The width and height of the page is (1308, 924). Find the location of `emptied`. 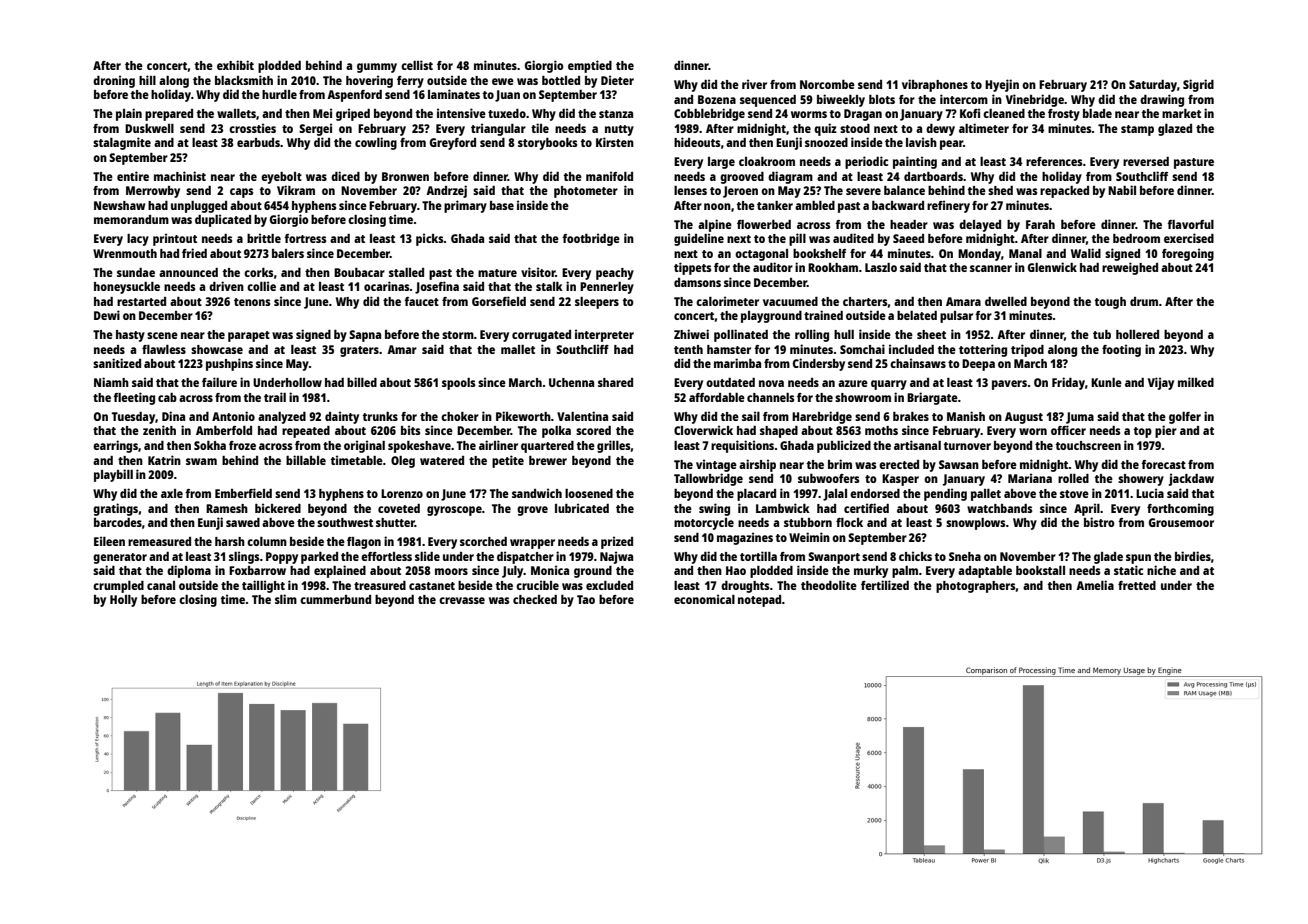

emptied is located at coordinates (590, 66).
